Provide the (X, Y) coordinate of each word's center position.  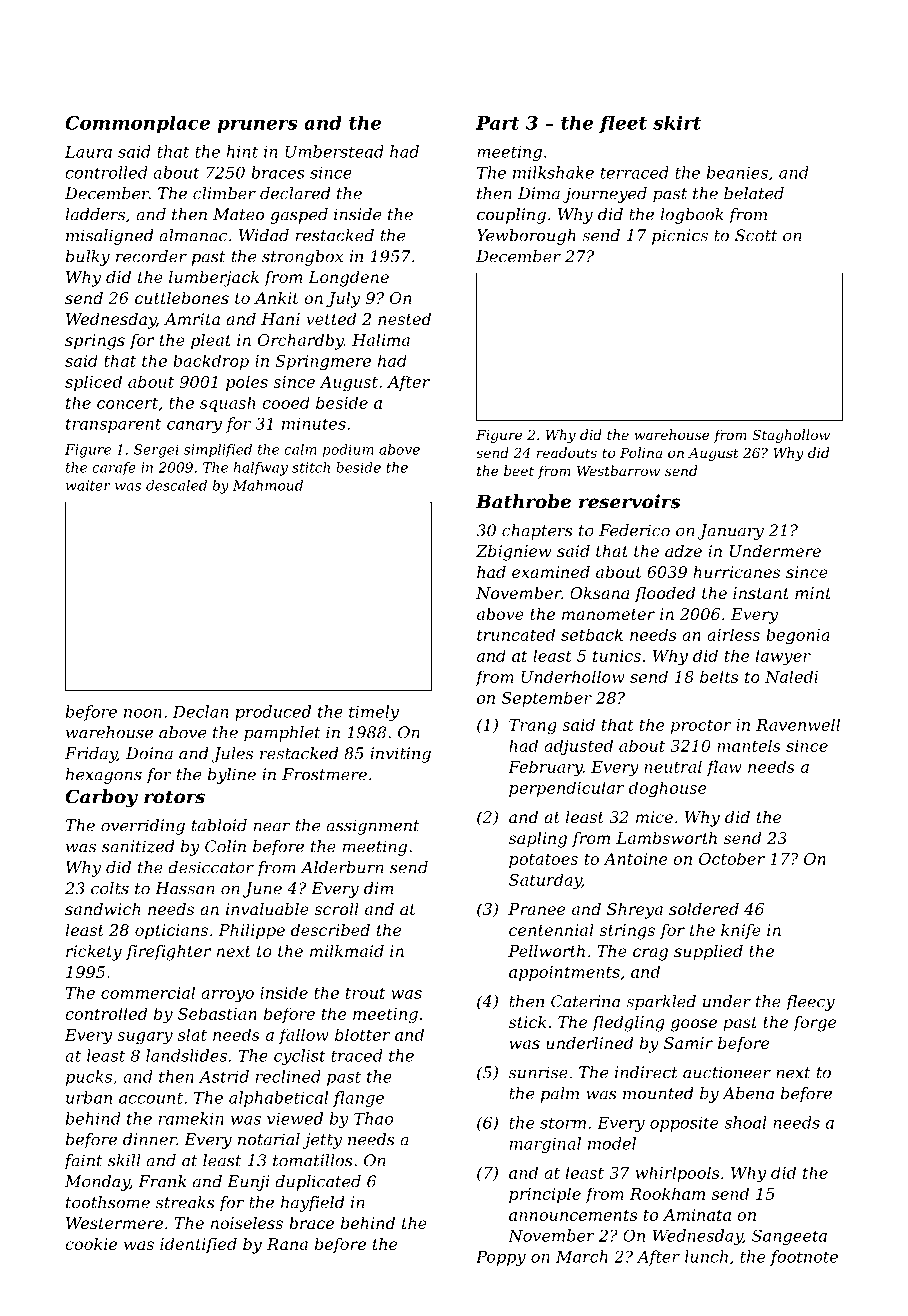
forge (814, 1024)
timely (374, 713)
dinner (149, 1139)
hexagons (104, 776)
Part (497, 123)
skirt (677, 122)
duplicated (318, 1183)
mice (654, 817)
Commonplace (137, 124)
